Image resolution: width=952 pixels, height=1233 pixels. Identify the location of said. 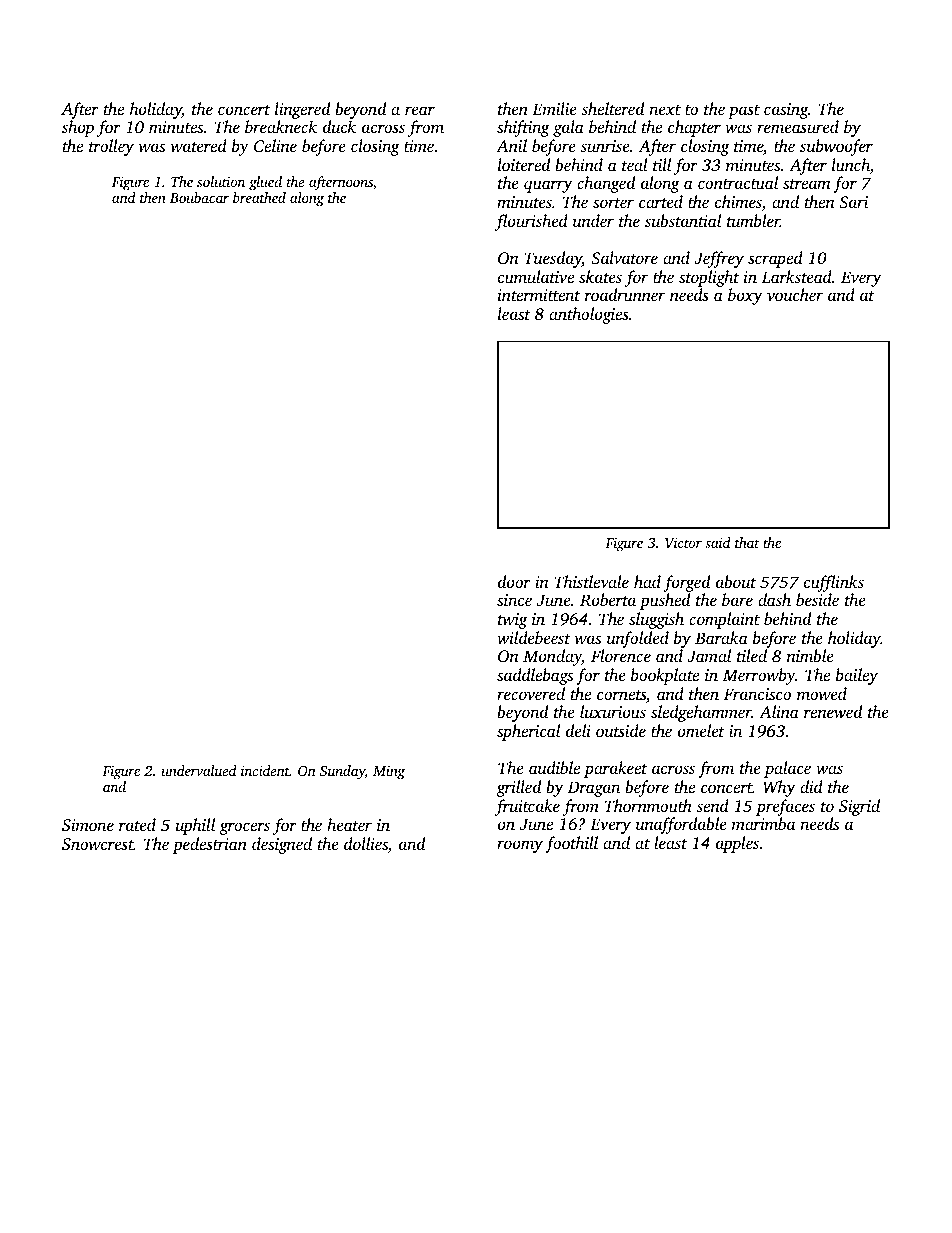
(717, 542).
